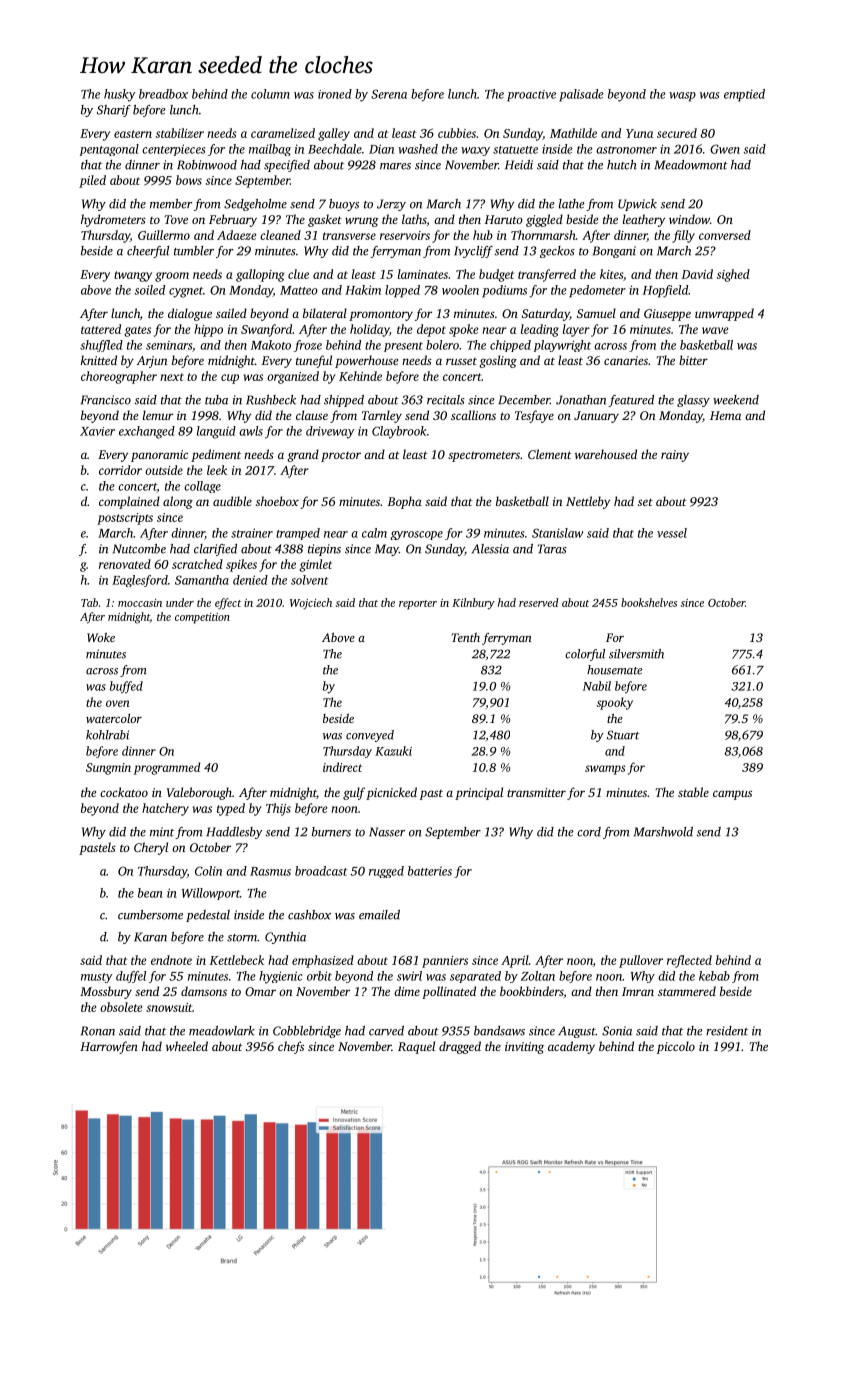 The width and height of the screenshot is (849, 1400). I want to click on rainy, so click(675, 456).
